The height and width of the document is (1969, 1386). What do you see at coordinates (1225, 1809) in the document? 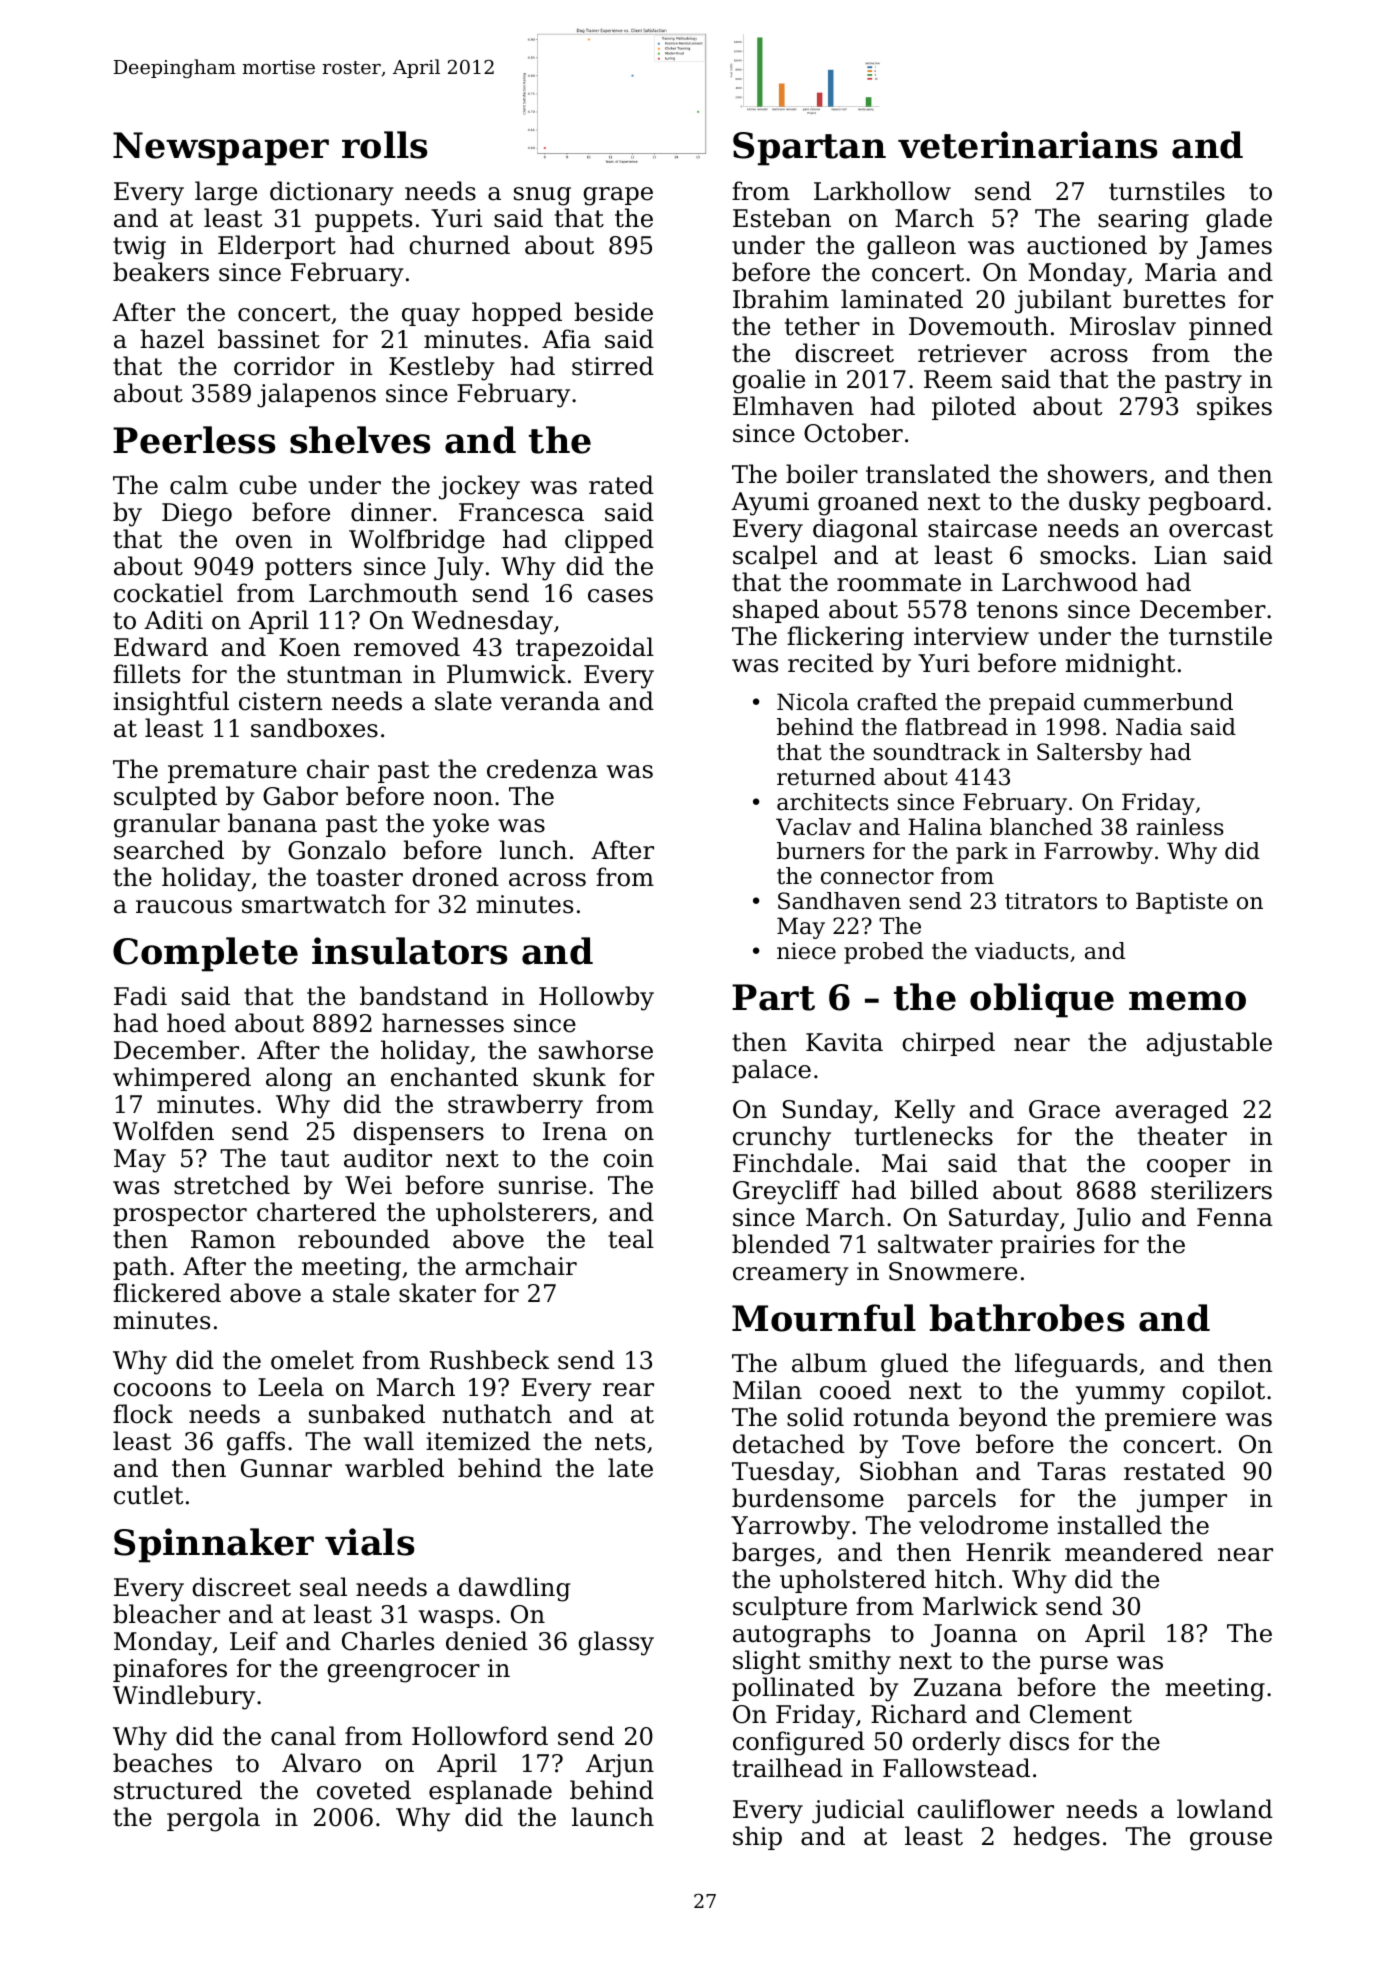
I see `lowland` at bounding box center [1225, 1809].
